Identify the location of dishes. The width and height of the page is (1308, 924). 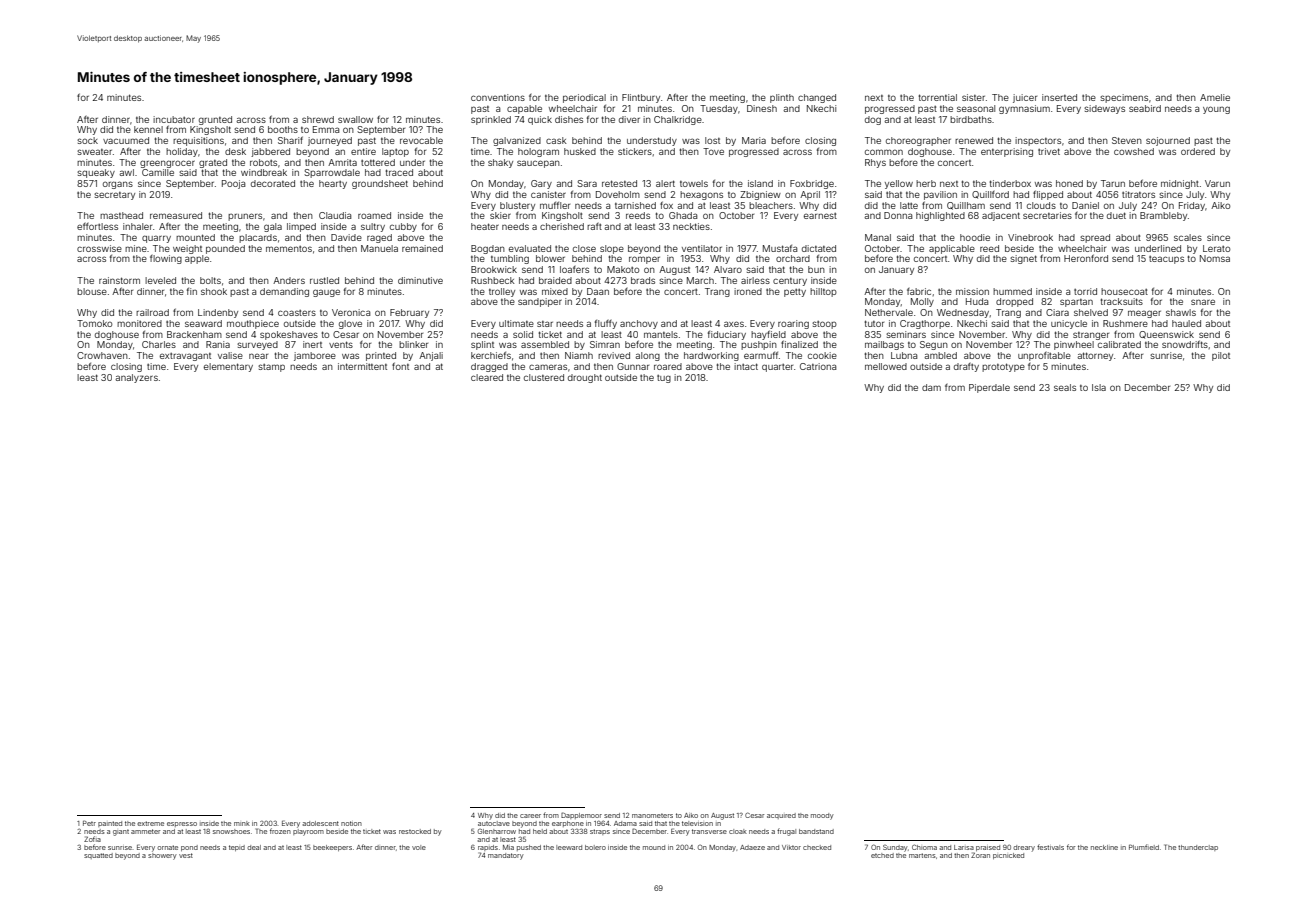
(569, 119).
